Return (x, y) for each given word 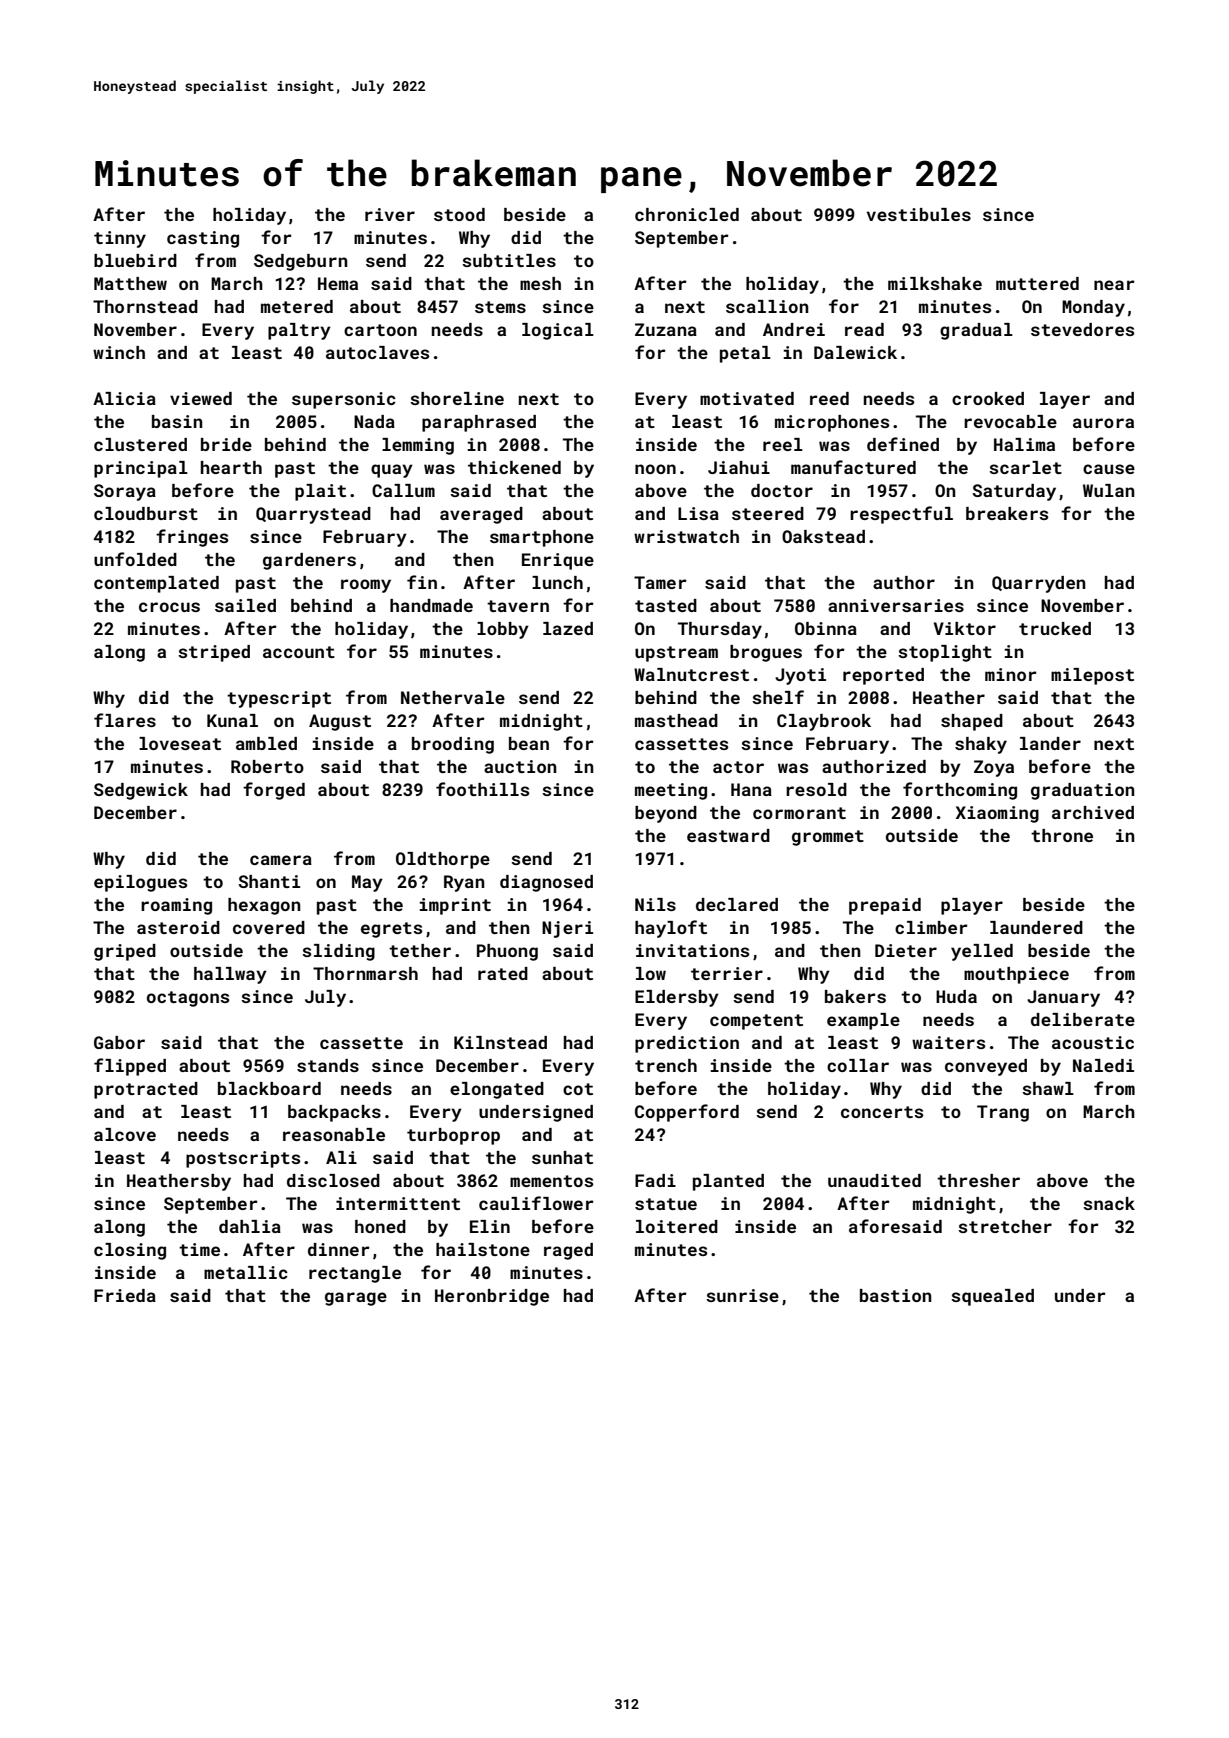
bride (226, 444)
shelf (778, 697)
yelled (982, 952)
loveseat (180, 743)
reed (829, 398)
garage (356, 1299)
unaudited (874, 1180)
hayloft (671, 929)
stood (459, 214)
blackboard (269, 1088)
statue (666, 1204)
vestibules (919, 214)
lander (1050, 743)
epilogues (140, 883)
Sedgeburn (301, 262)
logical (558, 331)
